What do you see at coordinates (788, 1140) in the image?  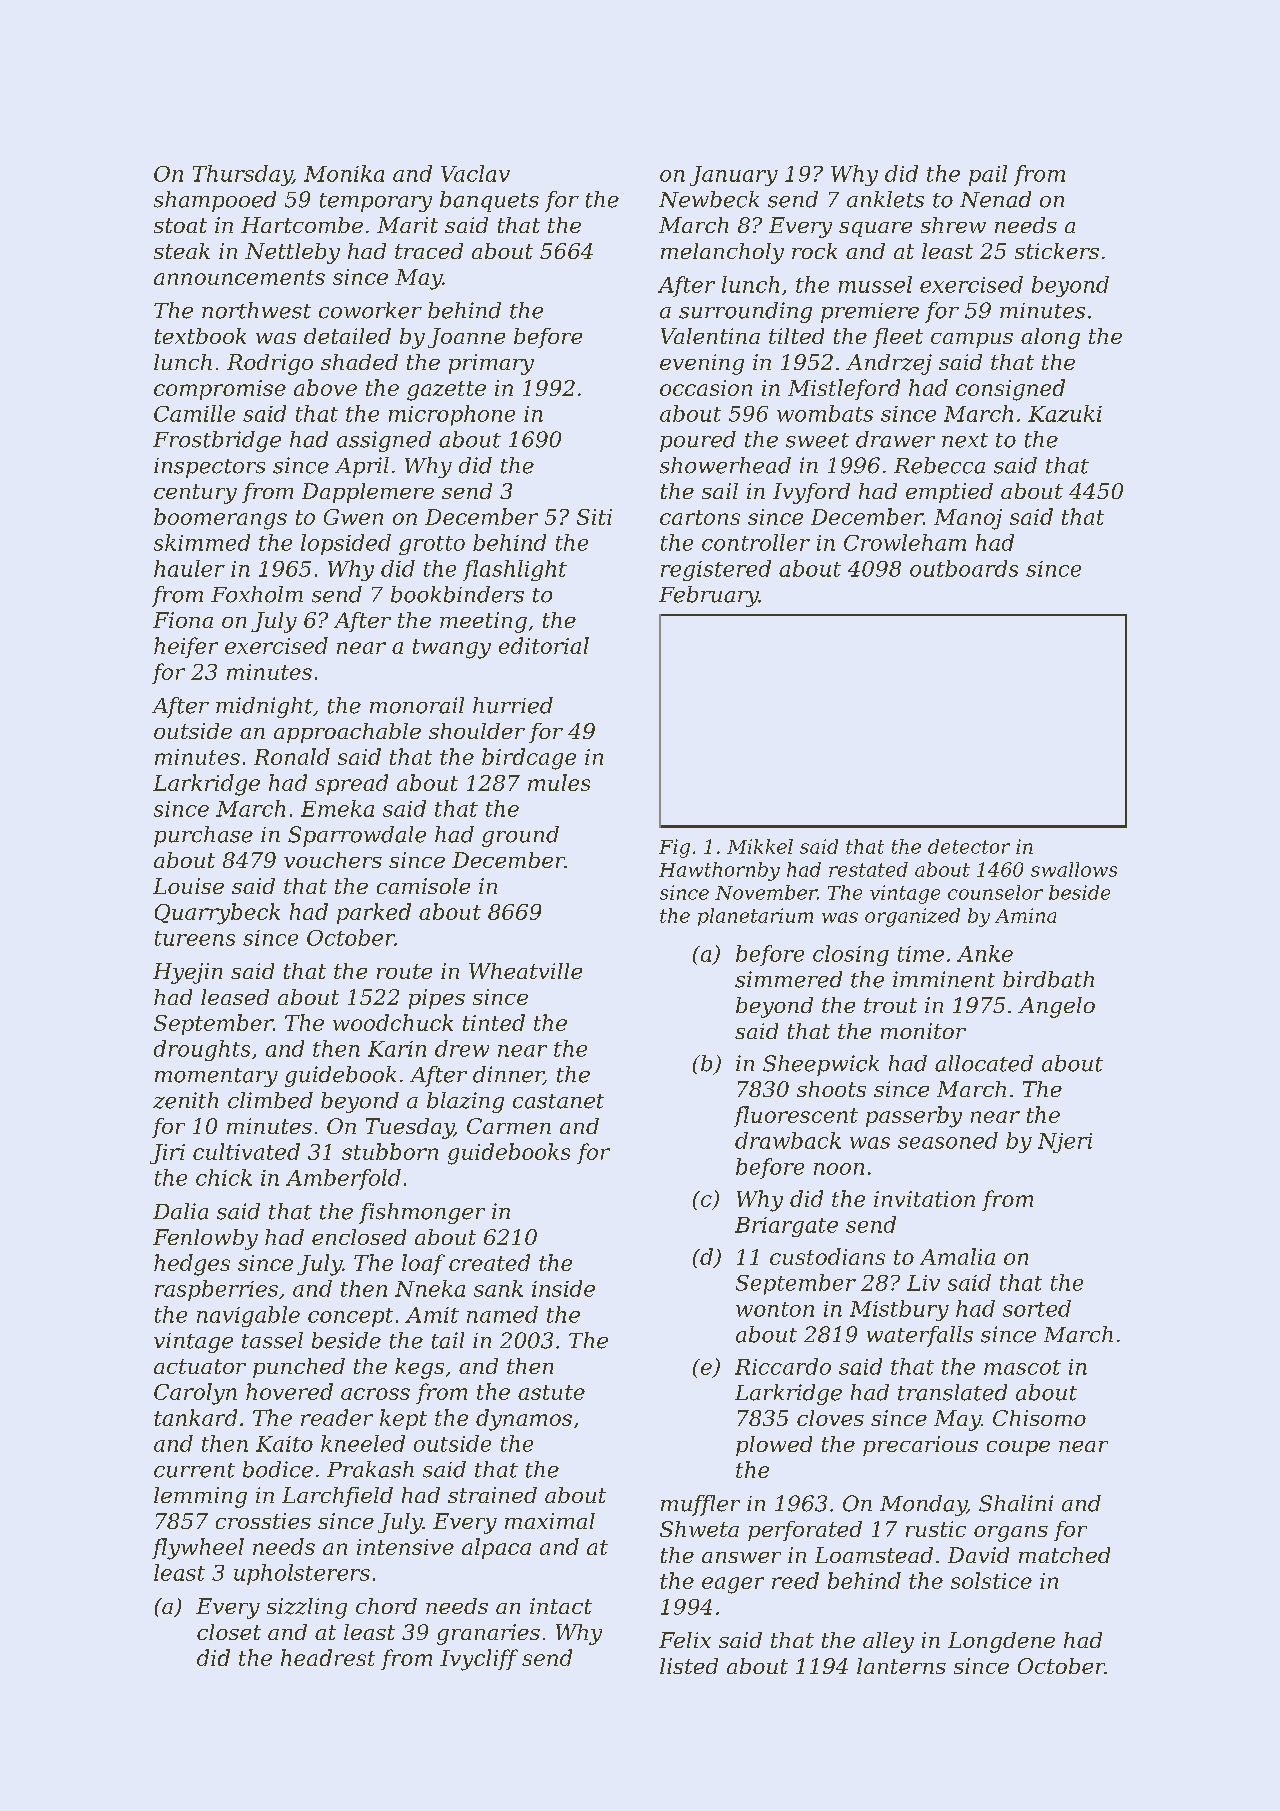 I see `drawback` at bounding box center [788, 1140].
